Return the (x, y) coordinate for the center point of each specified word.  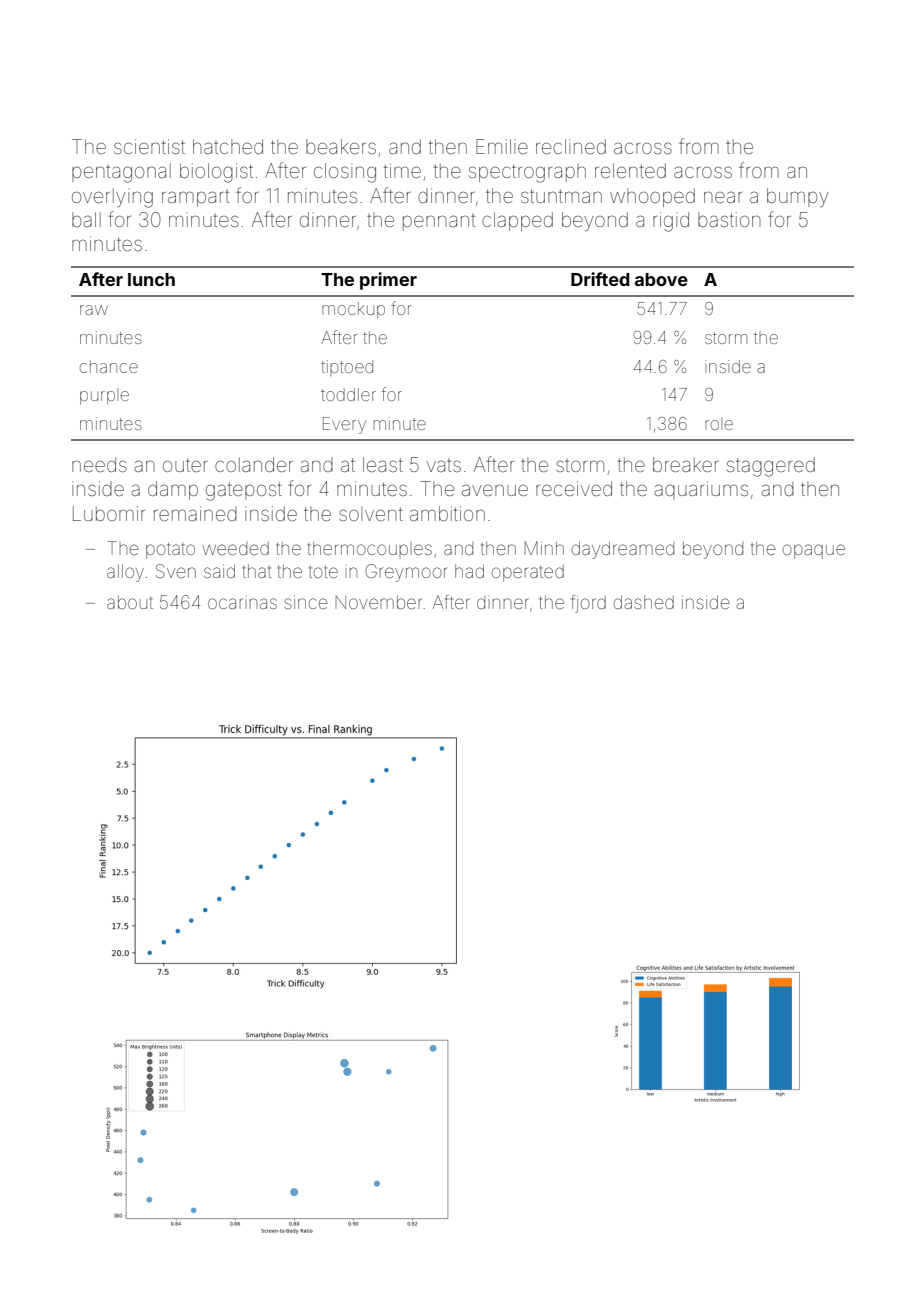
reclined (571, 146)
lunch (151, 279)
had (469, 571)
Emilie (502, 146)
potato (170, 550)
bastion (729, 219)
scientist (149, 146)
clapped (517, 221)
